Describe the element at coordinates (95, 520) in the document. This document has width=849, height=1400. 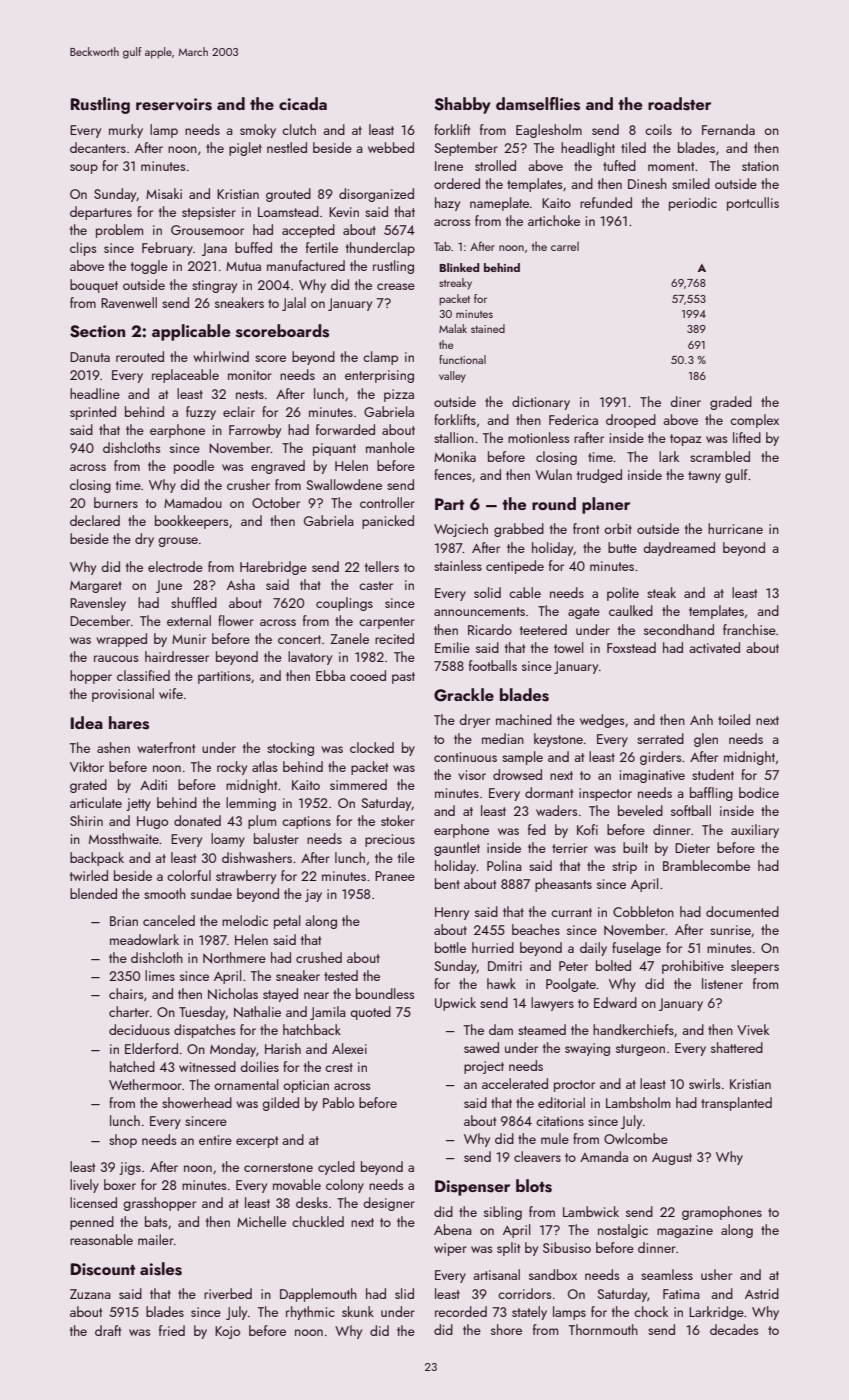
I see `declared` at that location.
